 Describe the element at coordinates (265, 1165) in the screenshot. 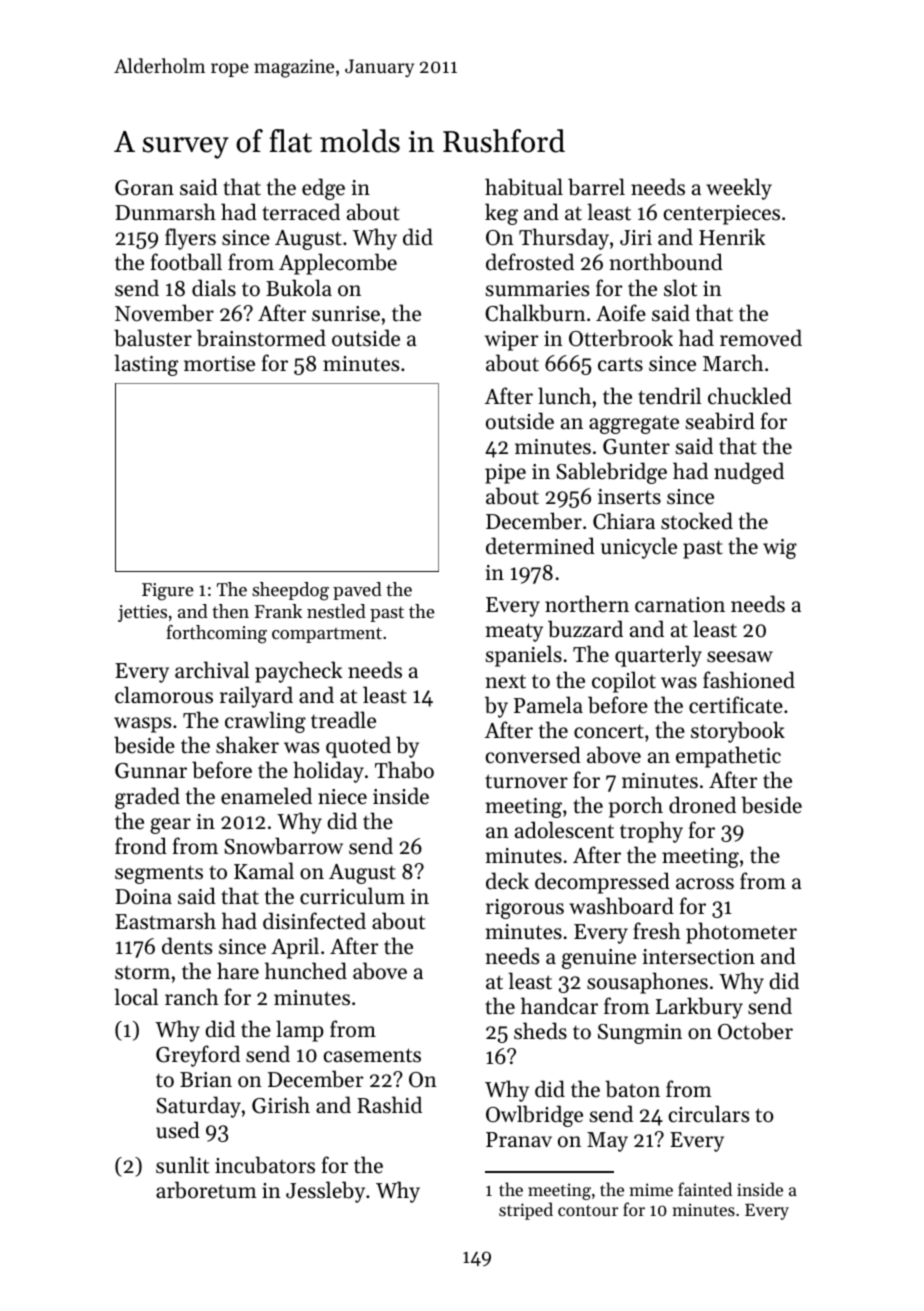

I see `incubators` at that location.
